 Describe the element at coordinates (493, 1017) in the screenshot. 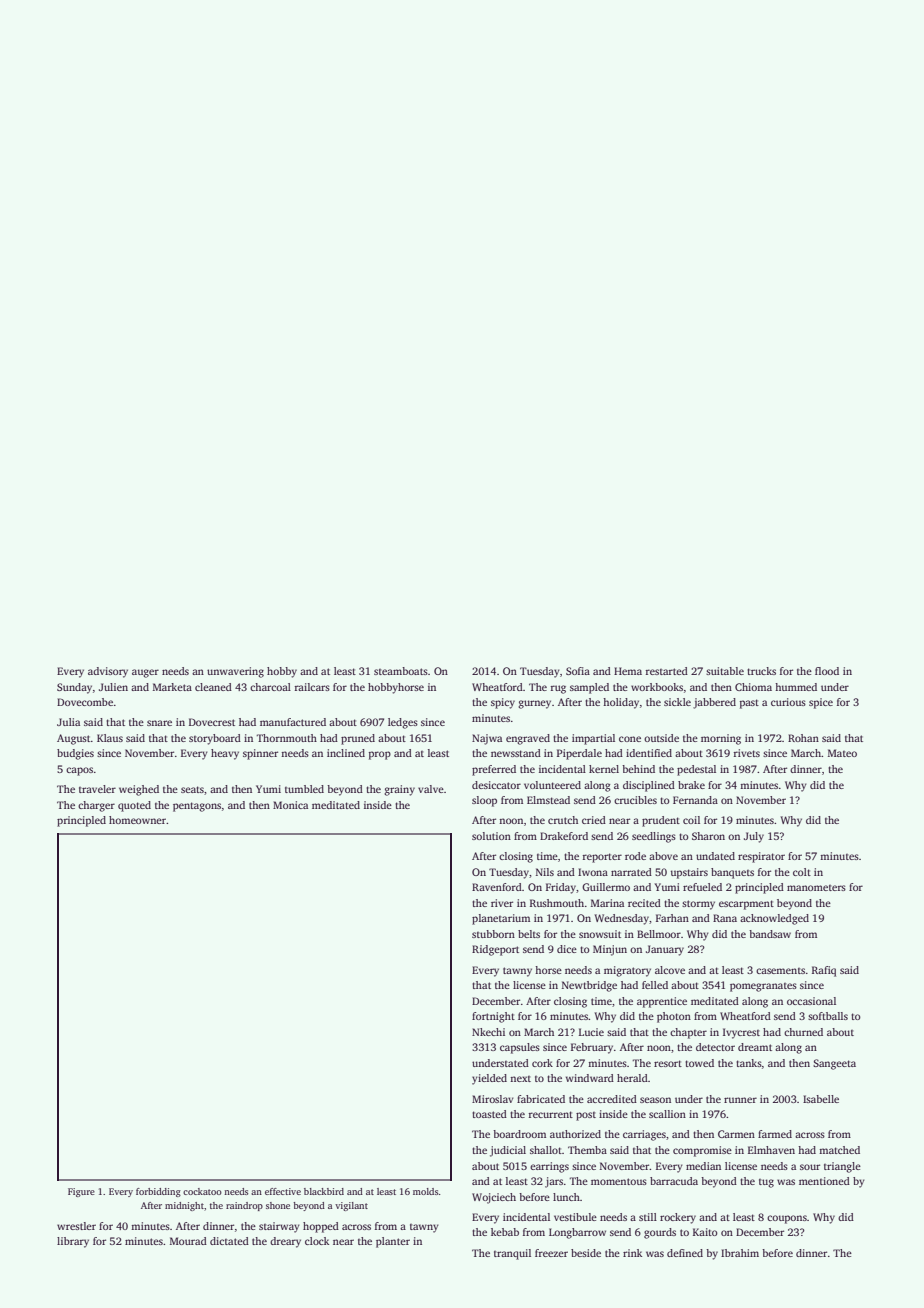

I see `fortnight` at that location.
